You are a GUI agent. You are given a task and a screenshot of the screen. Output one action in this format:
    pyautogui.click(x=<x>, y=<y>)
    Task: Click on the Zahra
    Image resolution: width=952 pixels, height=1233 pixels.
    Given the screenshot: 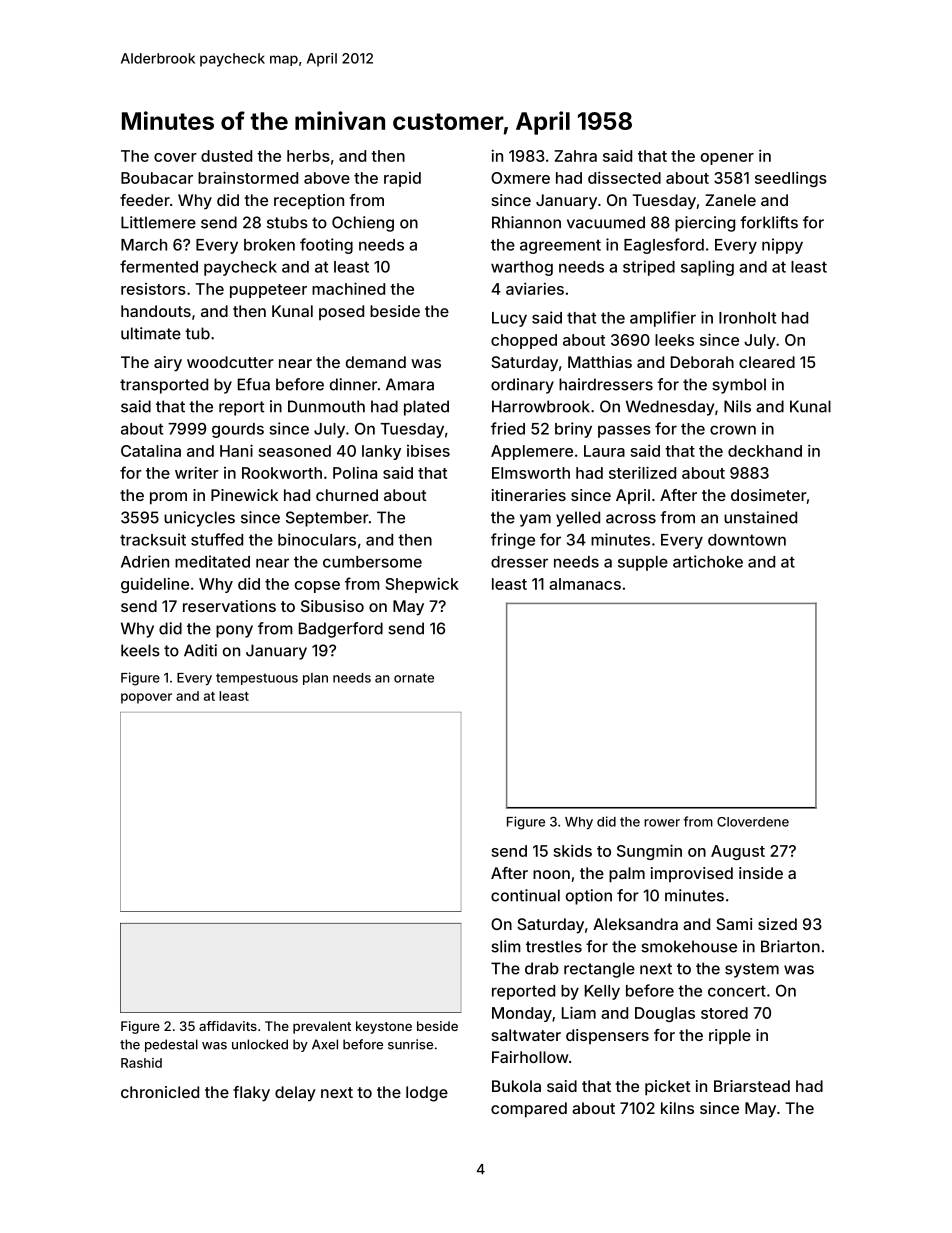 What is the action you would take?
    pyautogui.click(x=575, y=156)
